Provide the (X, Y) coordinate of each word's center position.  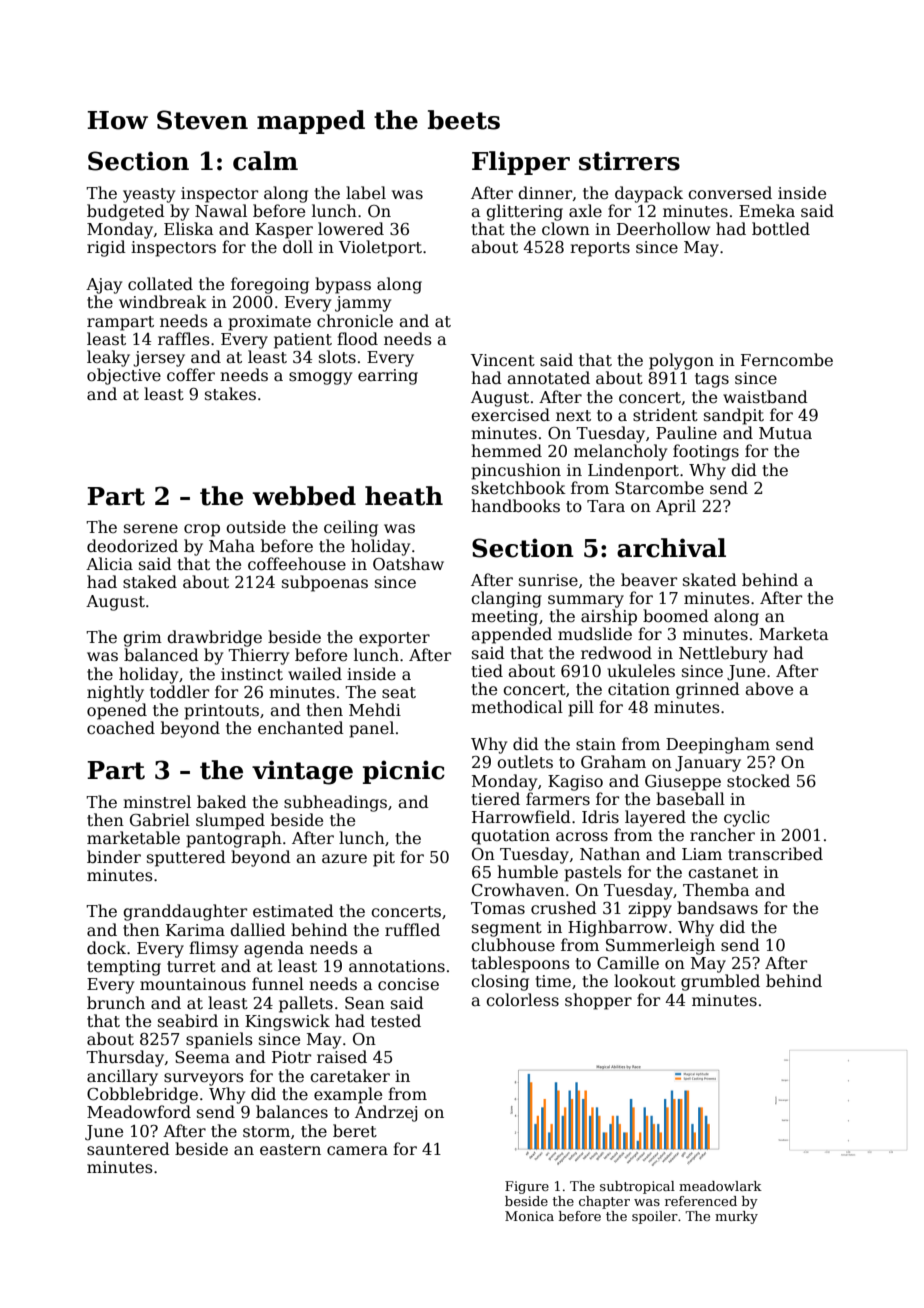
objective (124, 376)
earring (388, 377)
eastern (290, 1150)
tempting (124, 968)
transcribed (775, 854)
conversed (730, 193)
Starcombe (659, 488)
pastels (593, 873)
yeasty (149, 195)
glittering (524, 212)
